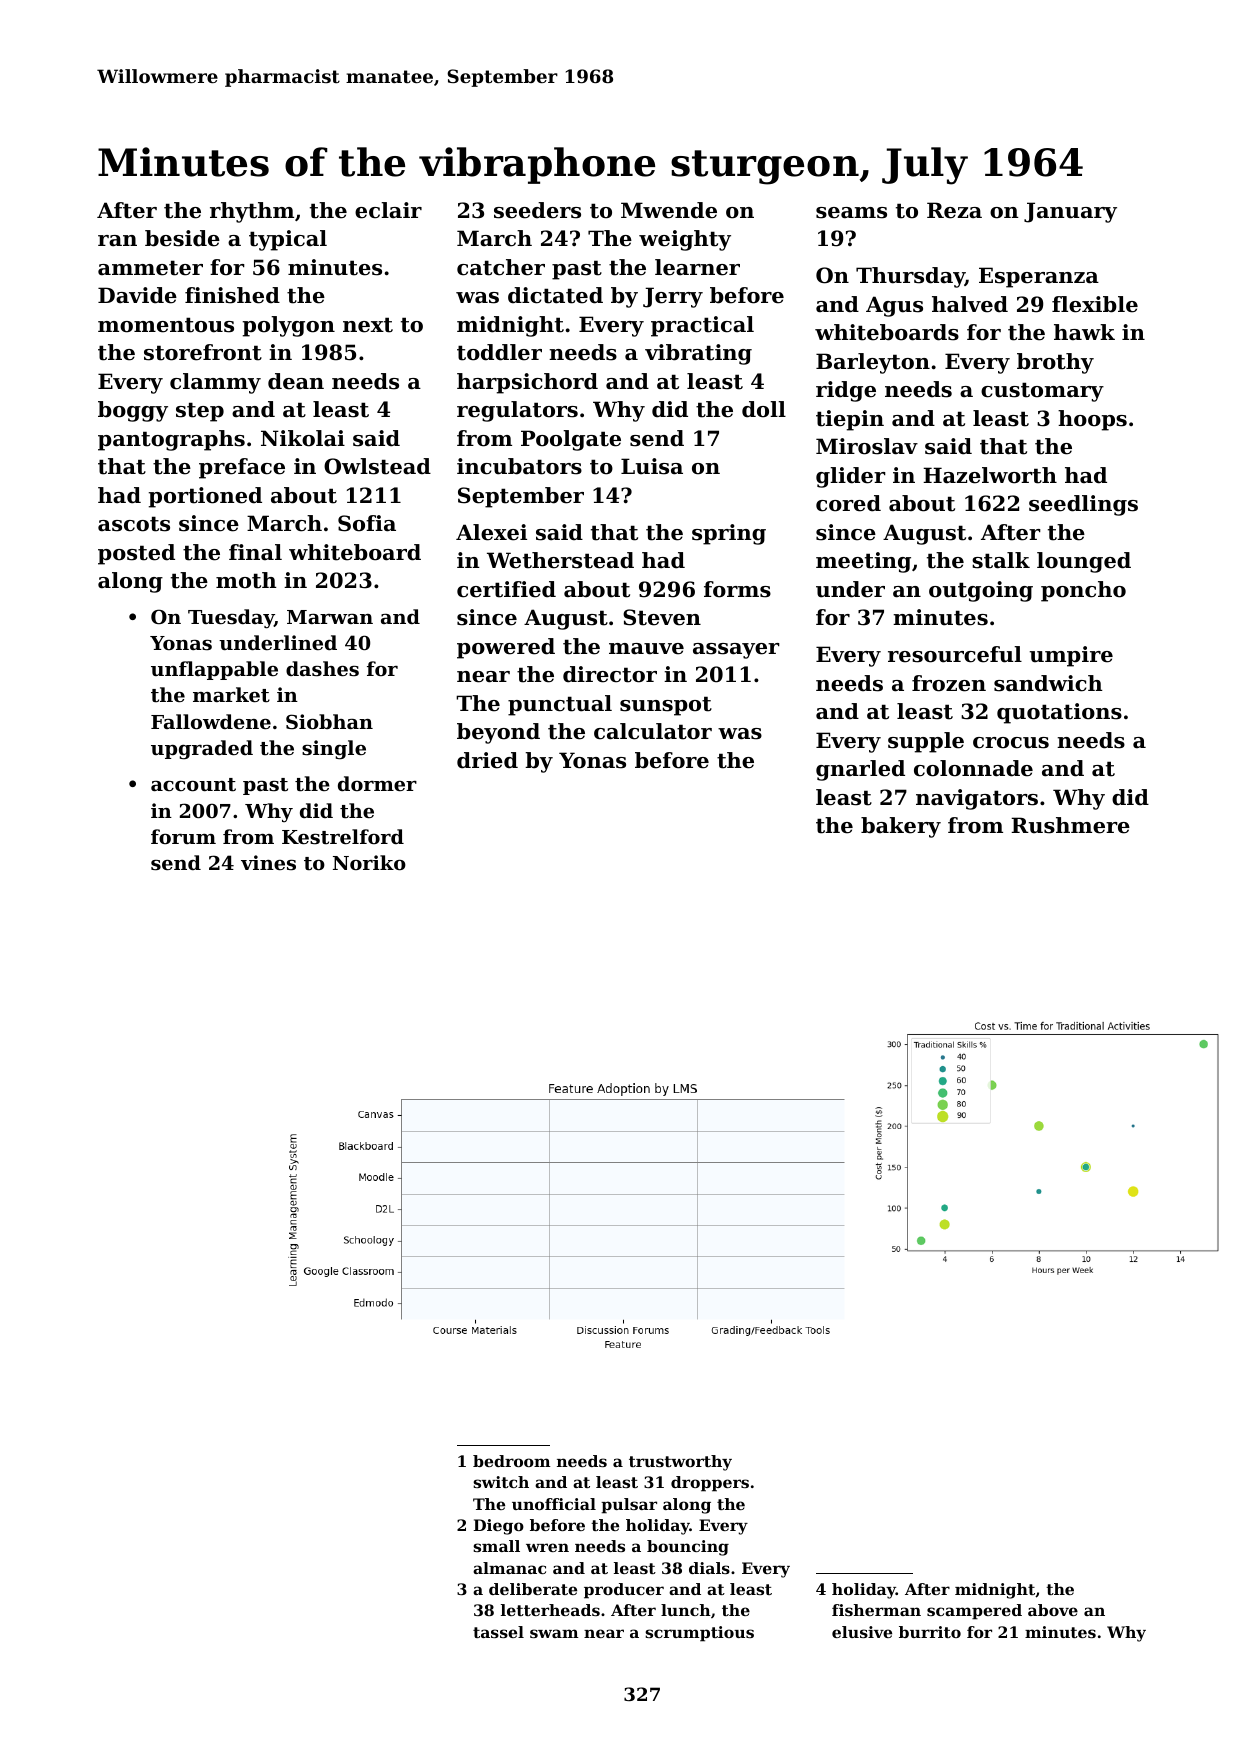 This document has height=1764, width=1247. What do you see at coordinates (901, 827) in the document?
I see `bakery` at bounding box center [901, 827].
